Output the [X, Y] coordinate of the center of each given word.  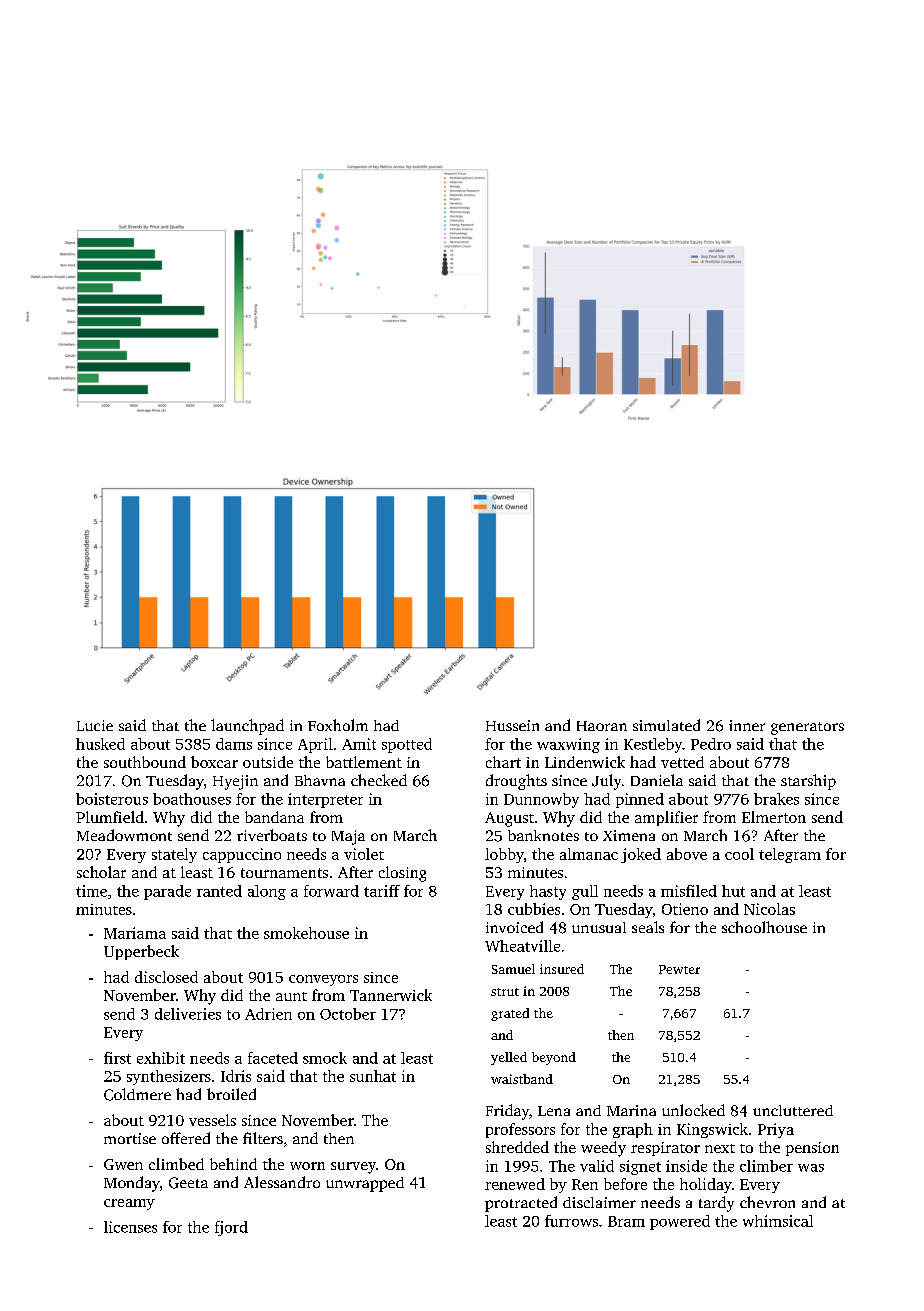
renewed [515, 1184]
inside [686, 1166]
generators [807, 728]
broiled [231, 1094]
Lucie [95, 725]
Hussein [512, 725]
